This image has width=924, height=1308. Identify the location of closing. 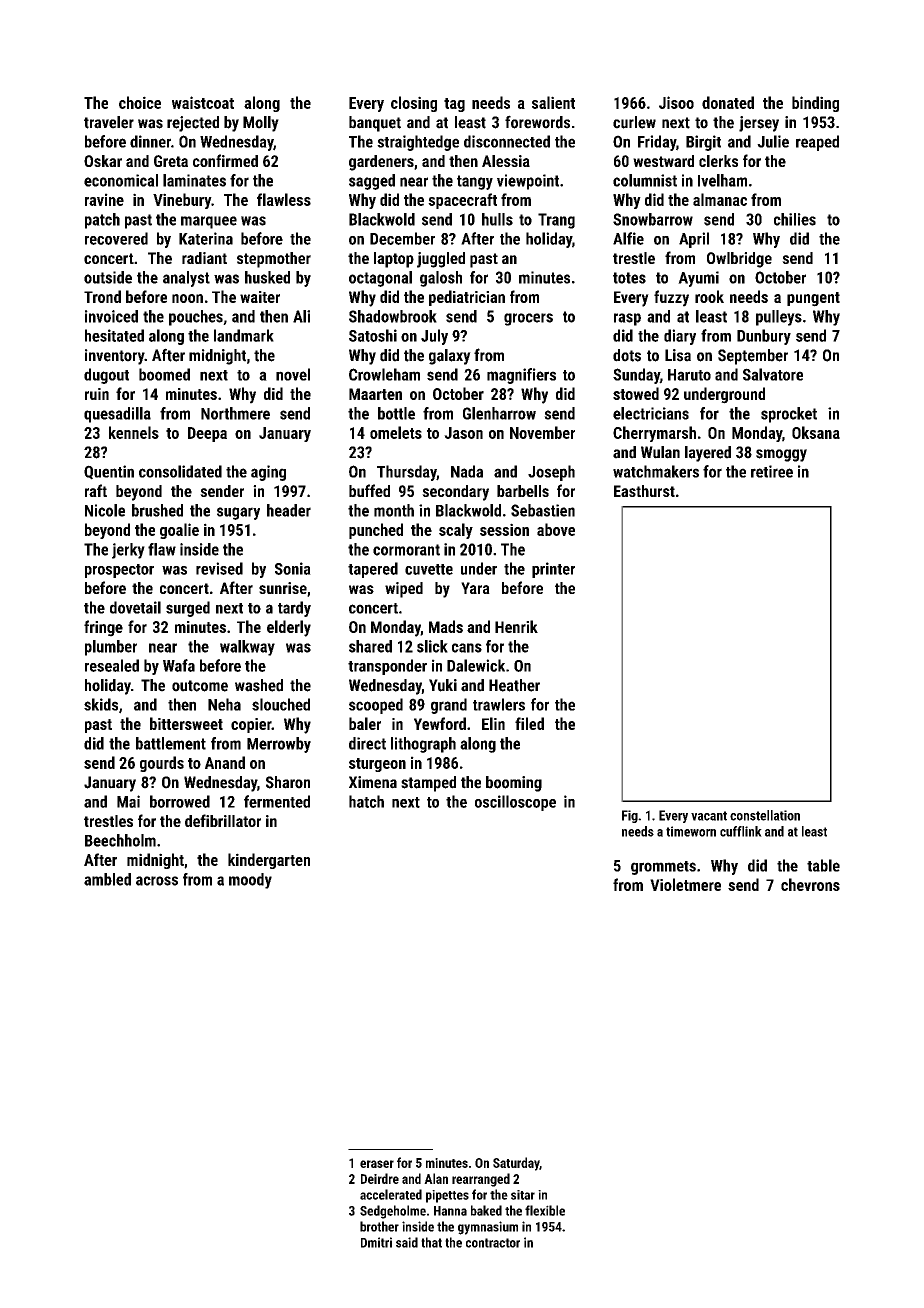
(414, 104).
